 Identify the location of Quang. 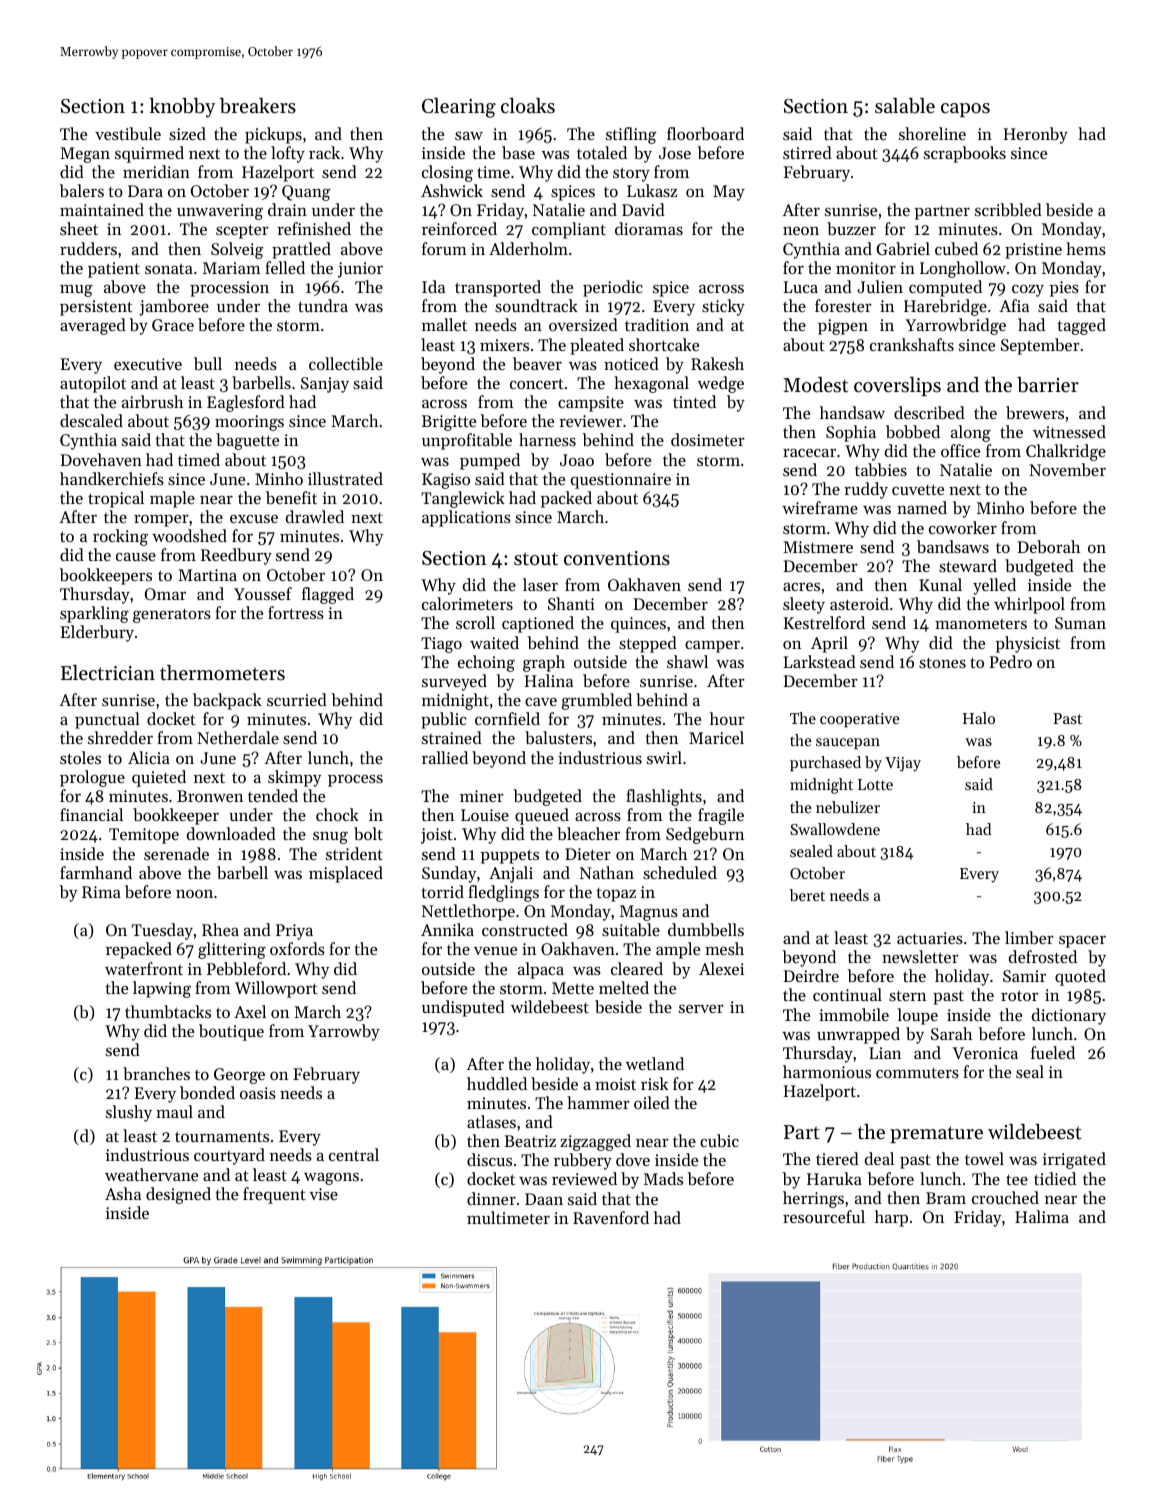
(306, 193).
